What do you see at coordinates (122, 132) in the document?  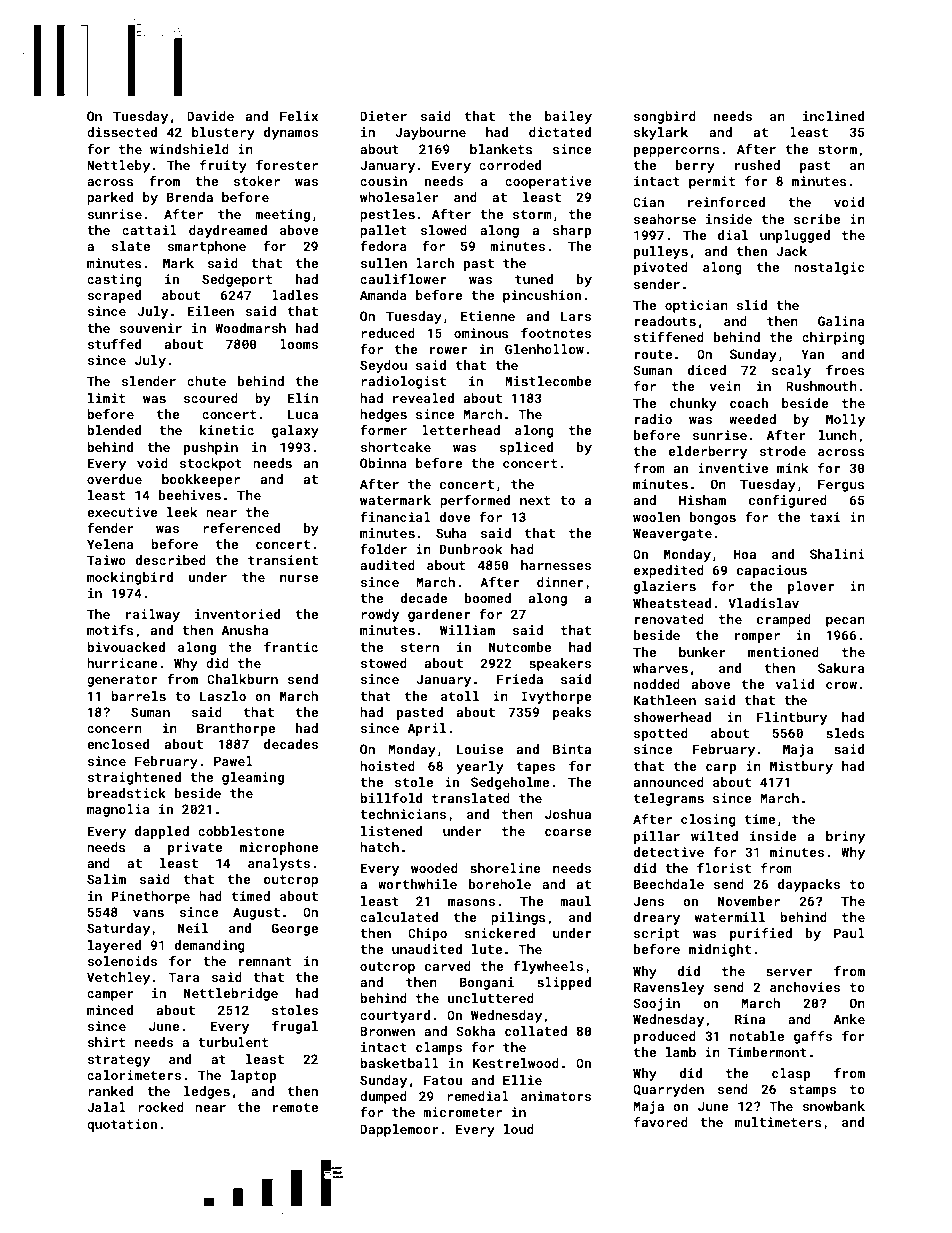 I see `dissected` at bounding box center [122, 132].
